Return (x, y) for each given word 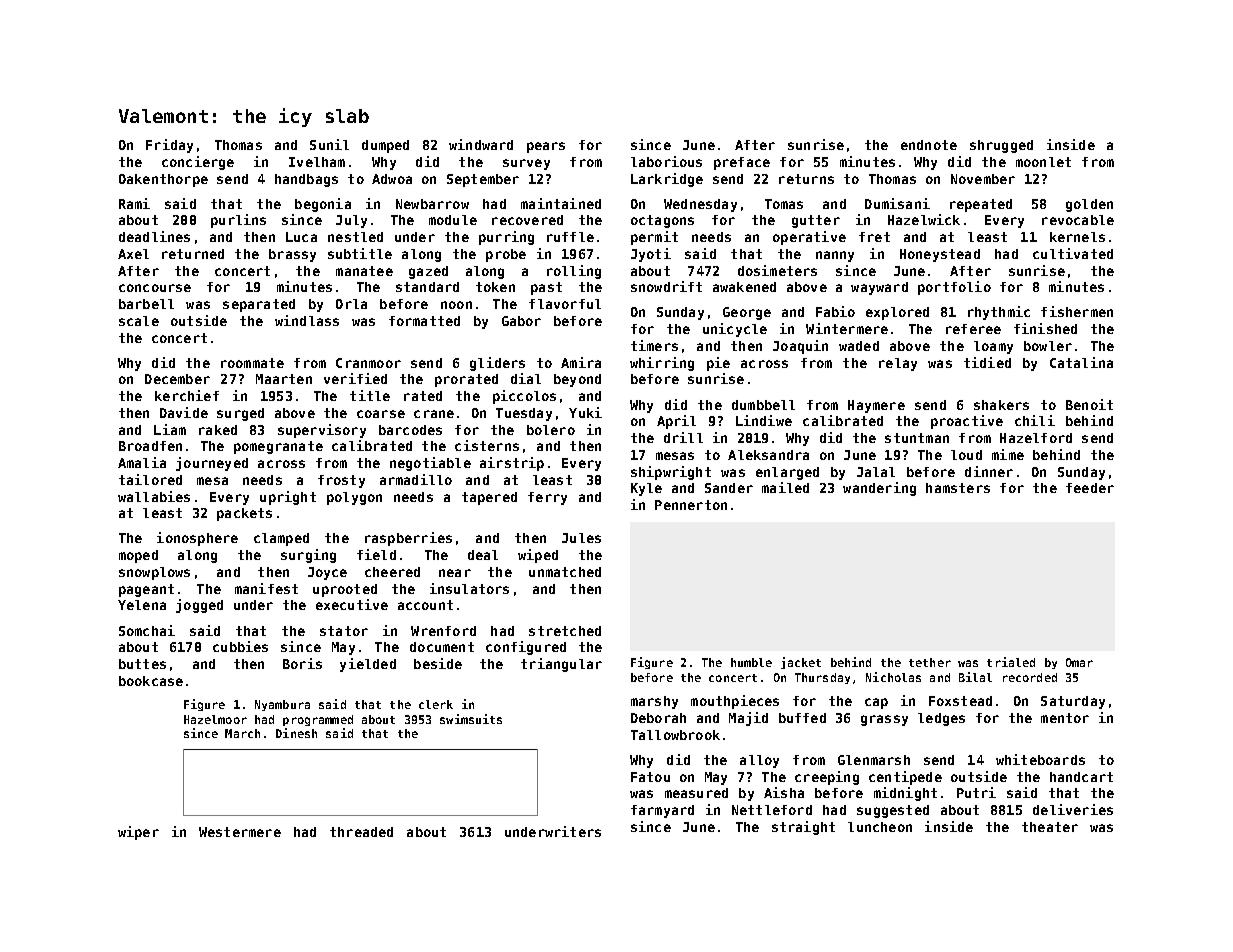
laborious (666, 161)
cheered (392, 572)
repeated (981, 205)
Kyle (646, 489)
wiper (138, 833)
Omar (1079, 662)
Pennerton (691, 505)
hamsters (958, 488)
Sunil (329, 144)
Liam (170, 429)
